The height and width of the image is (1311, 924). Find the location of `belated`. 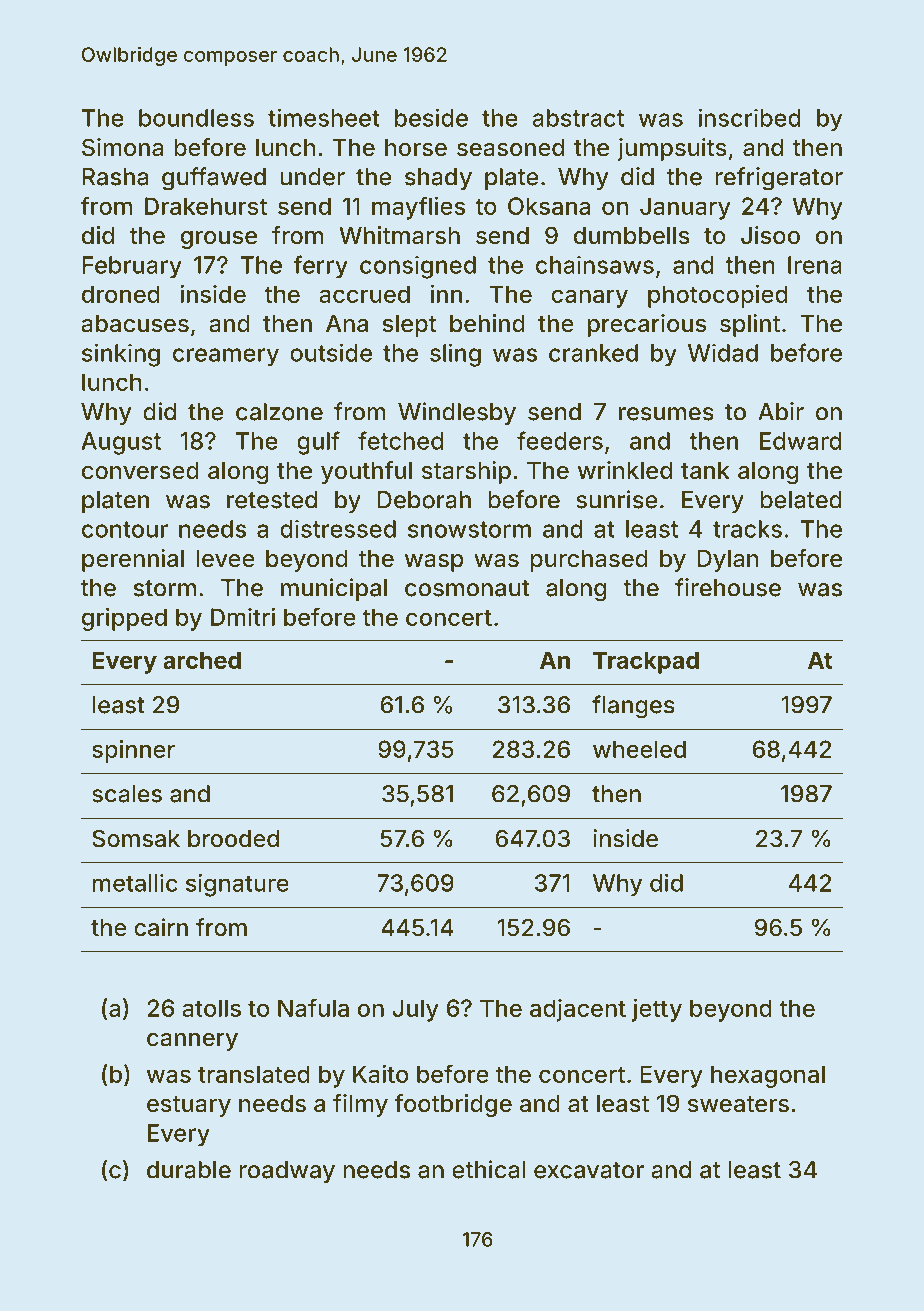

belated is located at coordinates (801, 500).
